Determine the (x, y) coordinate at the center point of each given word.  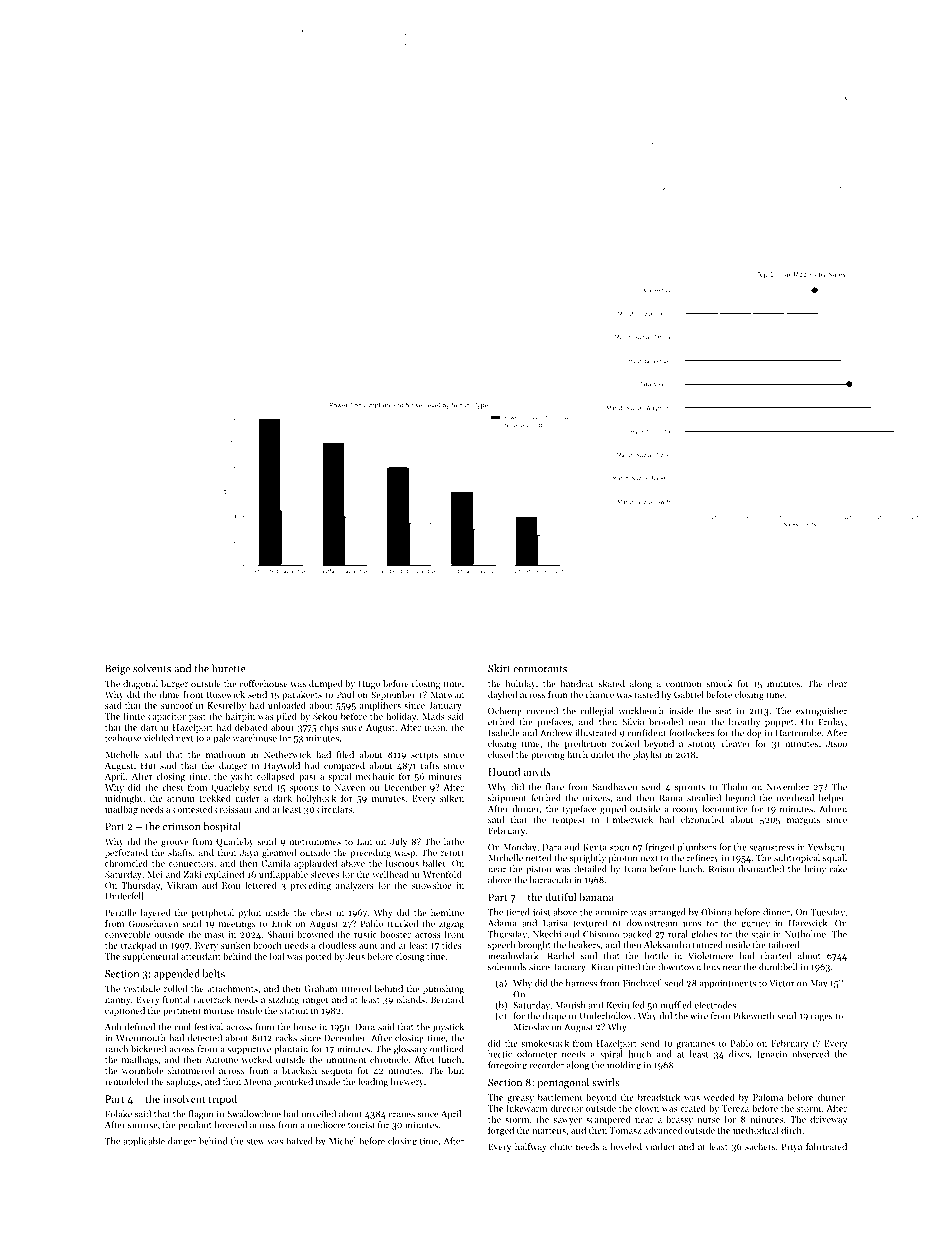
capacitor (167, 717)
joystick (448, 1027)
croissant (233, 809)
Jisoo (836, 743)
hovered (230, 1125)
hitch (577, 754)
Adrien (833, 809)
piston (538, 870)
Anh (113, 1026)
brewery (407, 1082)
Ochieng (505, 712)
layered (156, 913)
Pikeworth (754, 1016)
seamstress (771, 848)
